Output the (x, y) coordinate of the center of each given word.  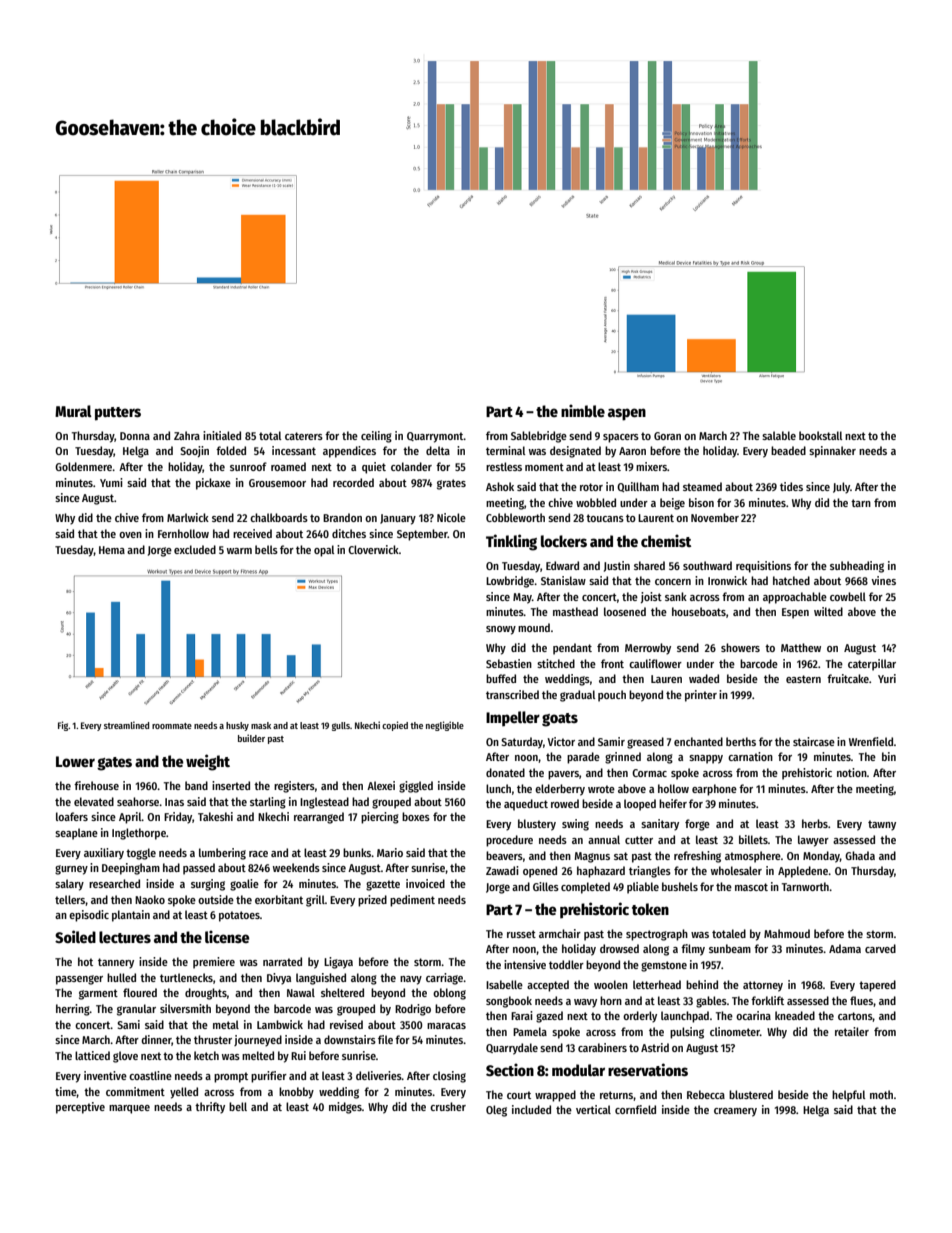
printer (701, 696)
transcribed (512, 694)
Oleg (496, 1111)
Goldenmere (84, 466)
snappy (706, 759)
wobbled (596, 502)
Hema (112, 550)
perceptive (80, 1108)
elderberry (560, 790)
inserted (231, 785)
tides (791, 486)
